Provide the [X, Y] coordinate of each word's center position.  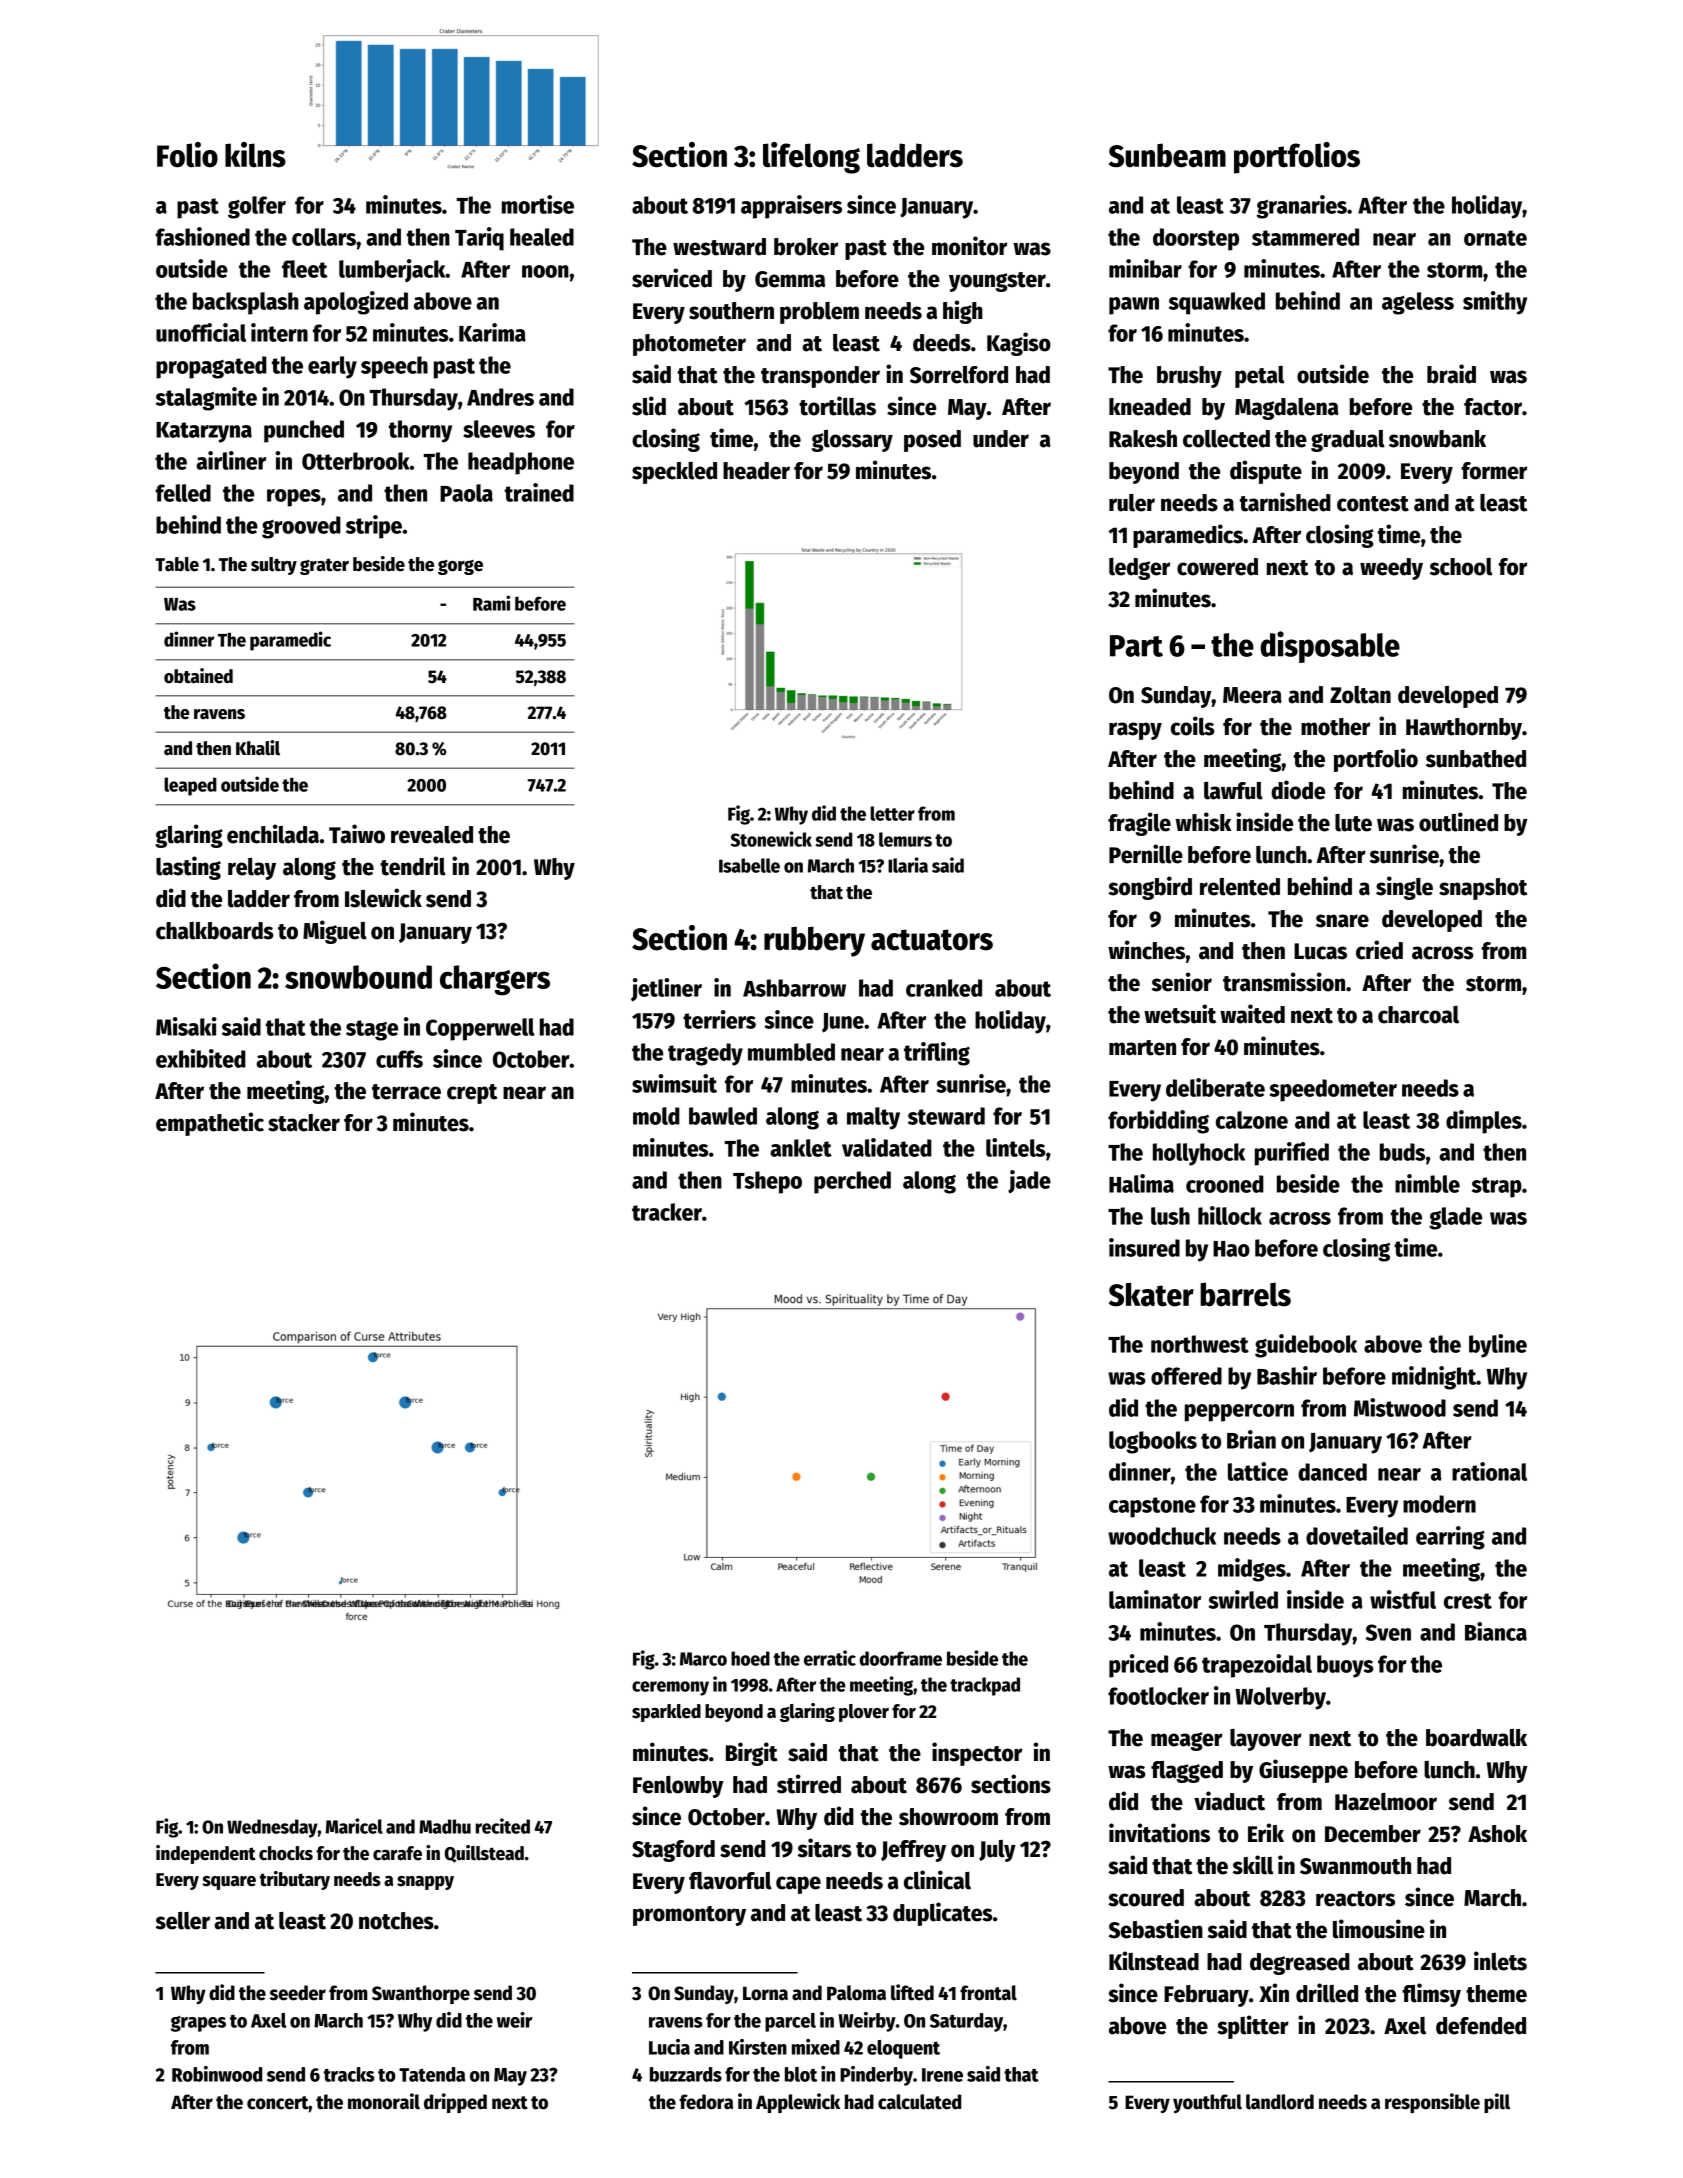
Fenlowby [678, 1787]
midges [1252, 1570]
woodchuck [1162, 1536]
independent [206, 1854]
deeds [942, 343]
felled [183, 493]
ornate [1495, 238]
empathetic [210, 1124]
